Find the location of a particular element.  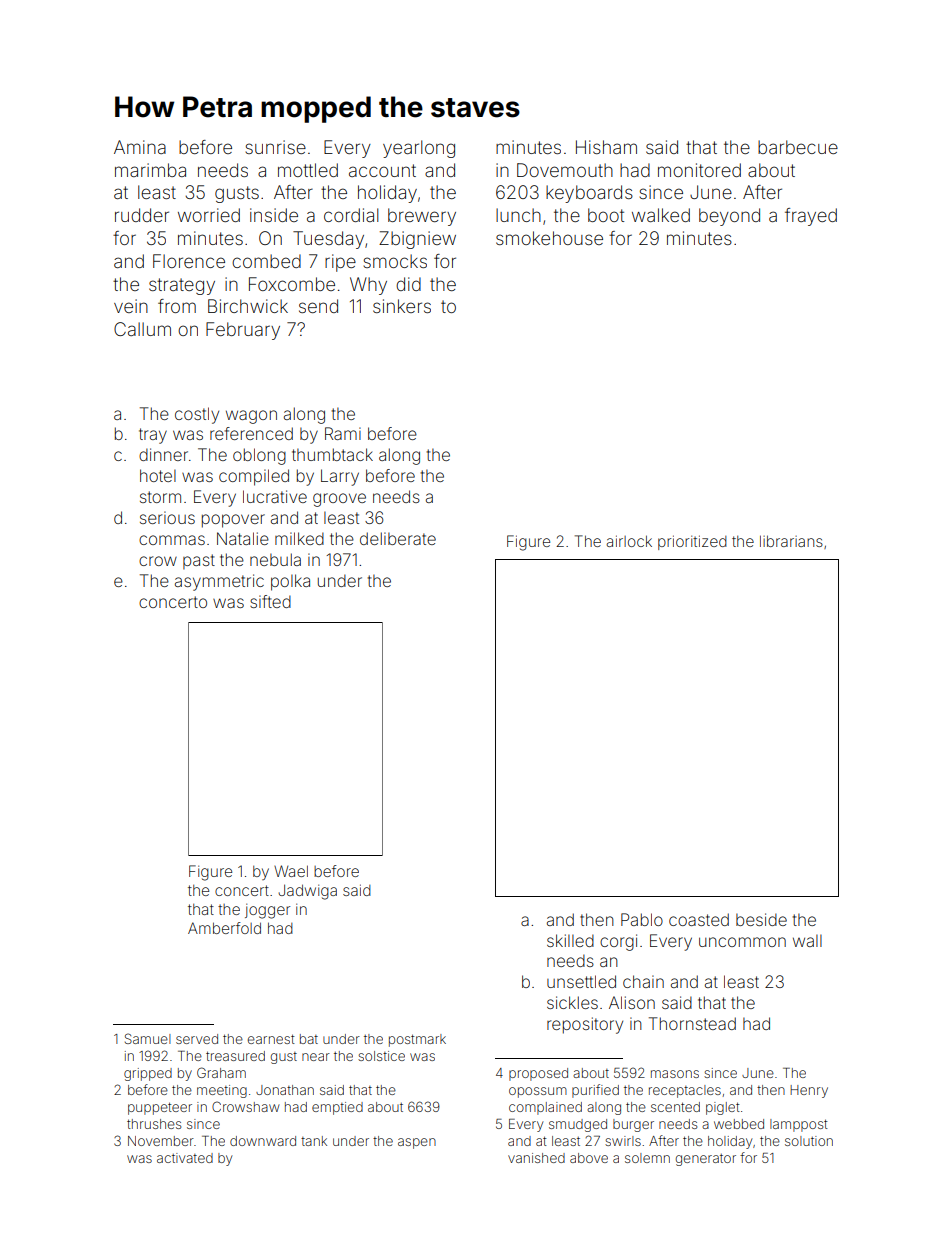

November is located at coordinates (161, 1141).
